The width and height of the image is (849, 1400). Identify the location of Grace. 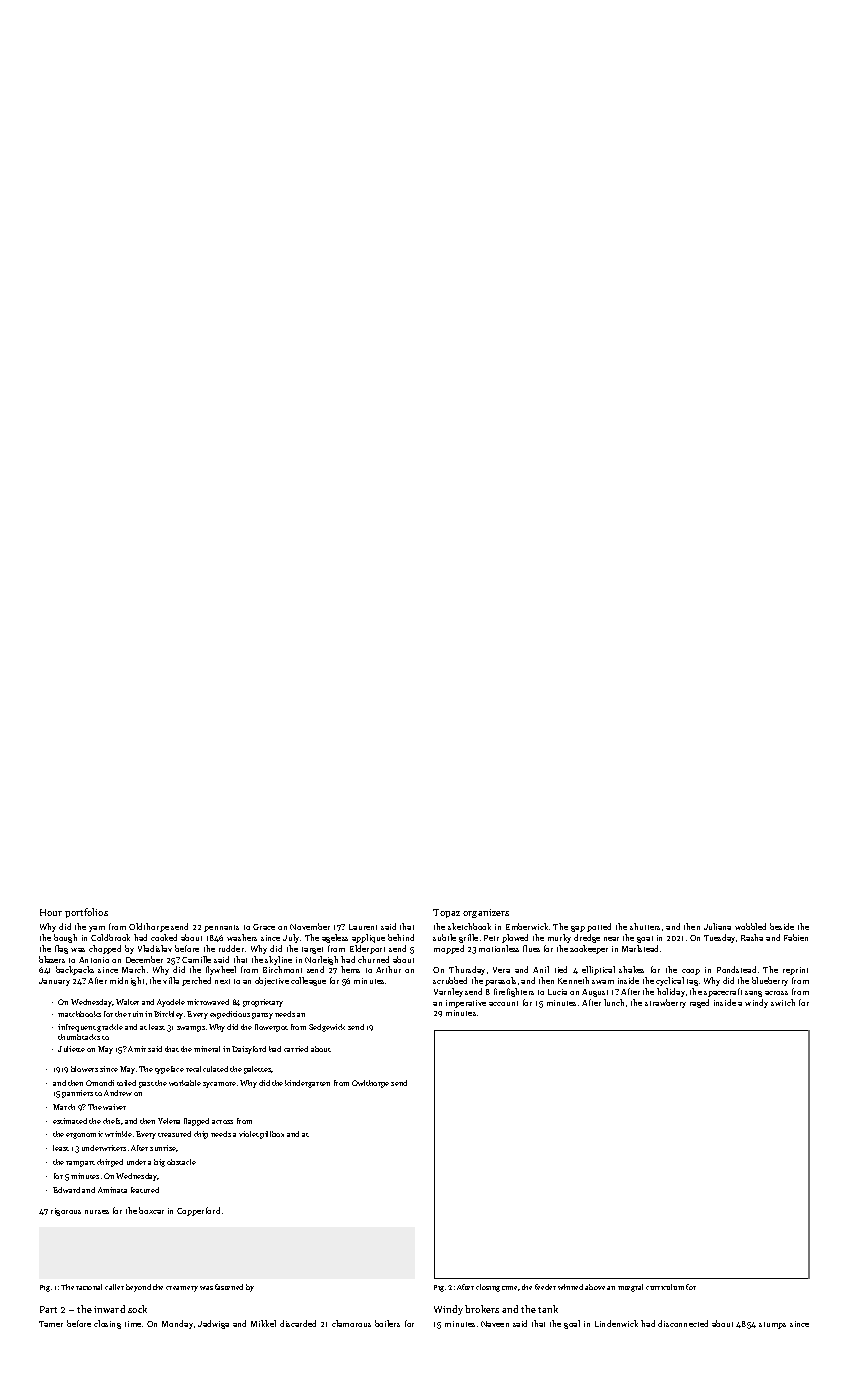
(264, 927).
